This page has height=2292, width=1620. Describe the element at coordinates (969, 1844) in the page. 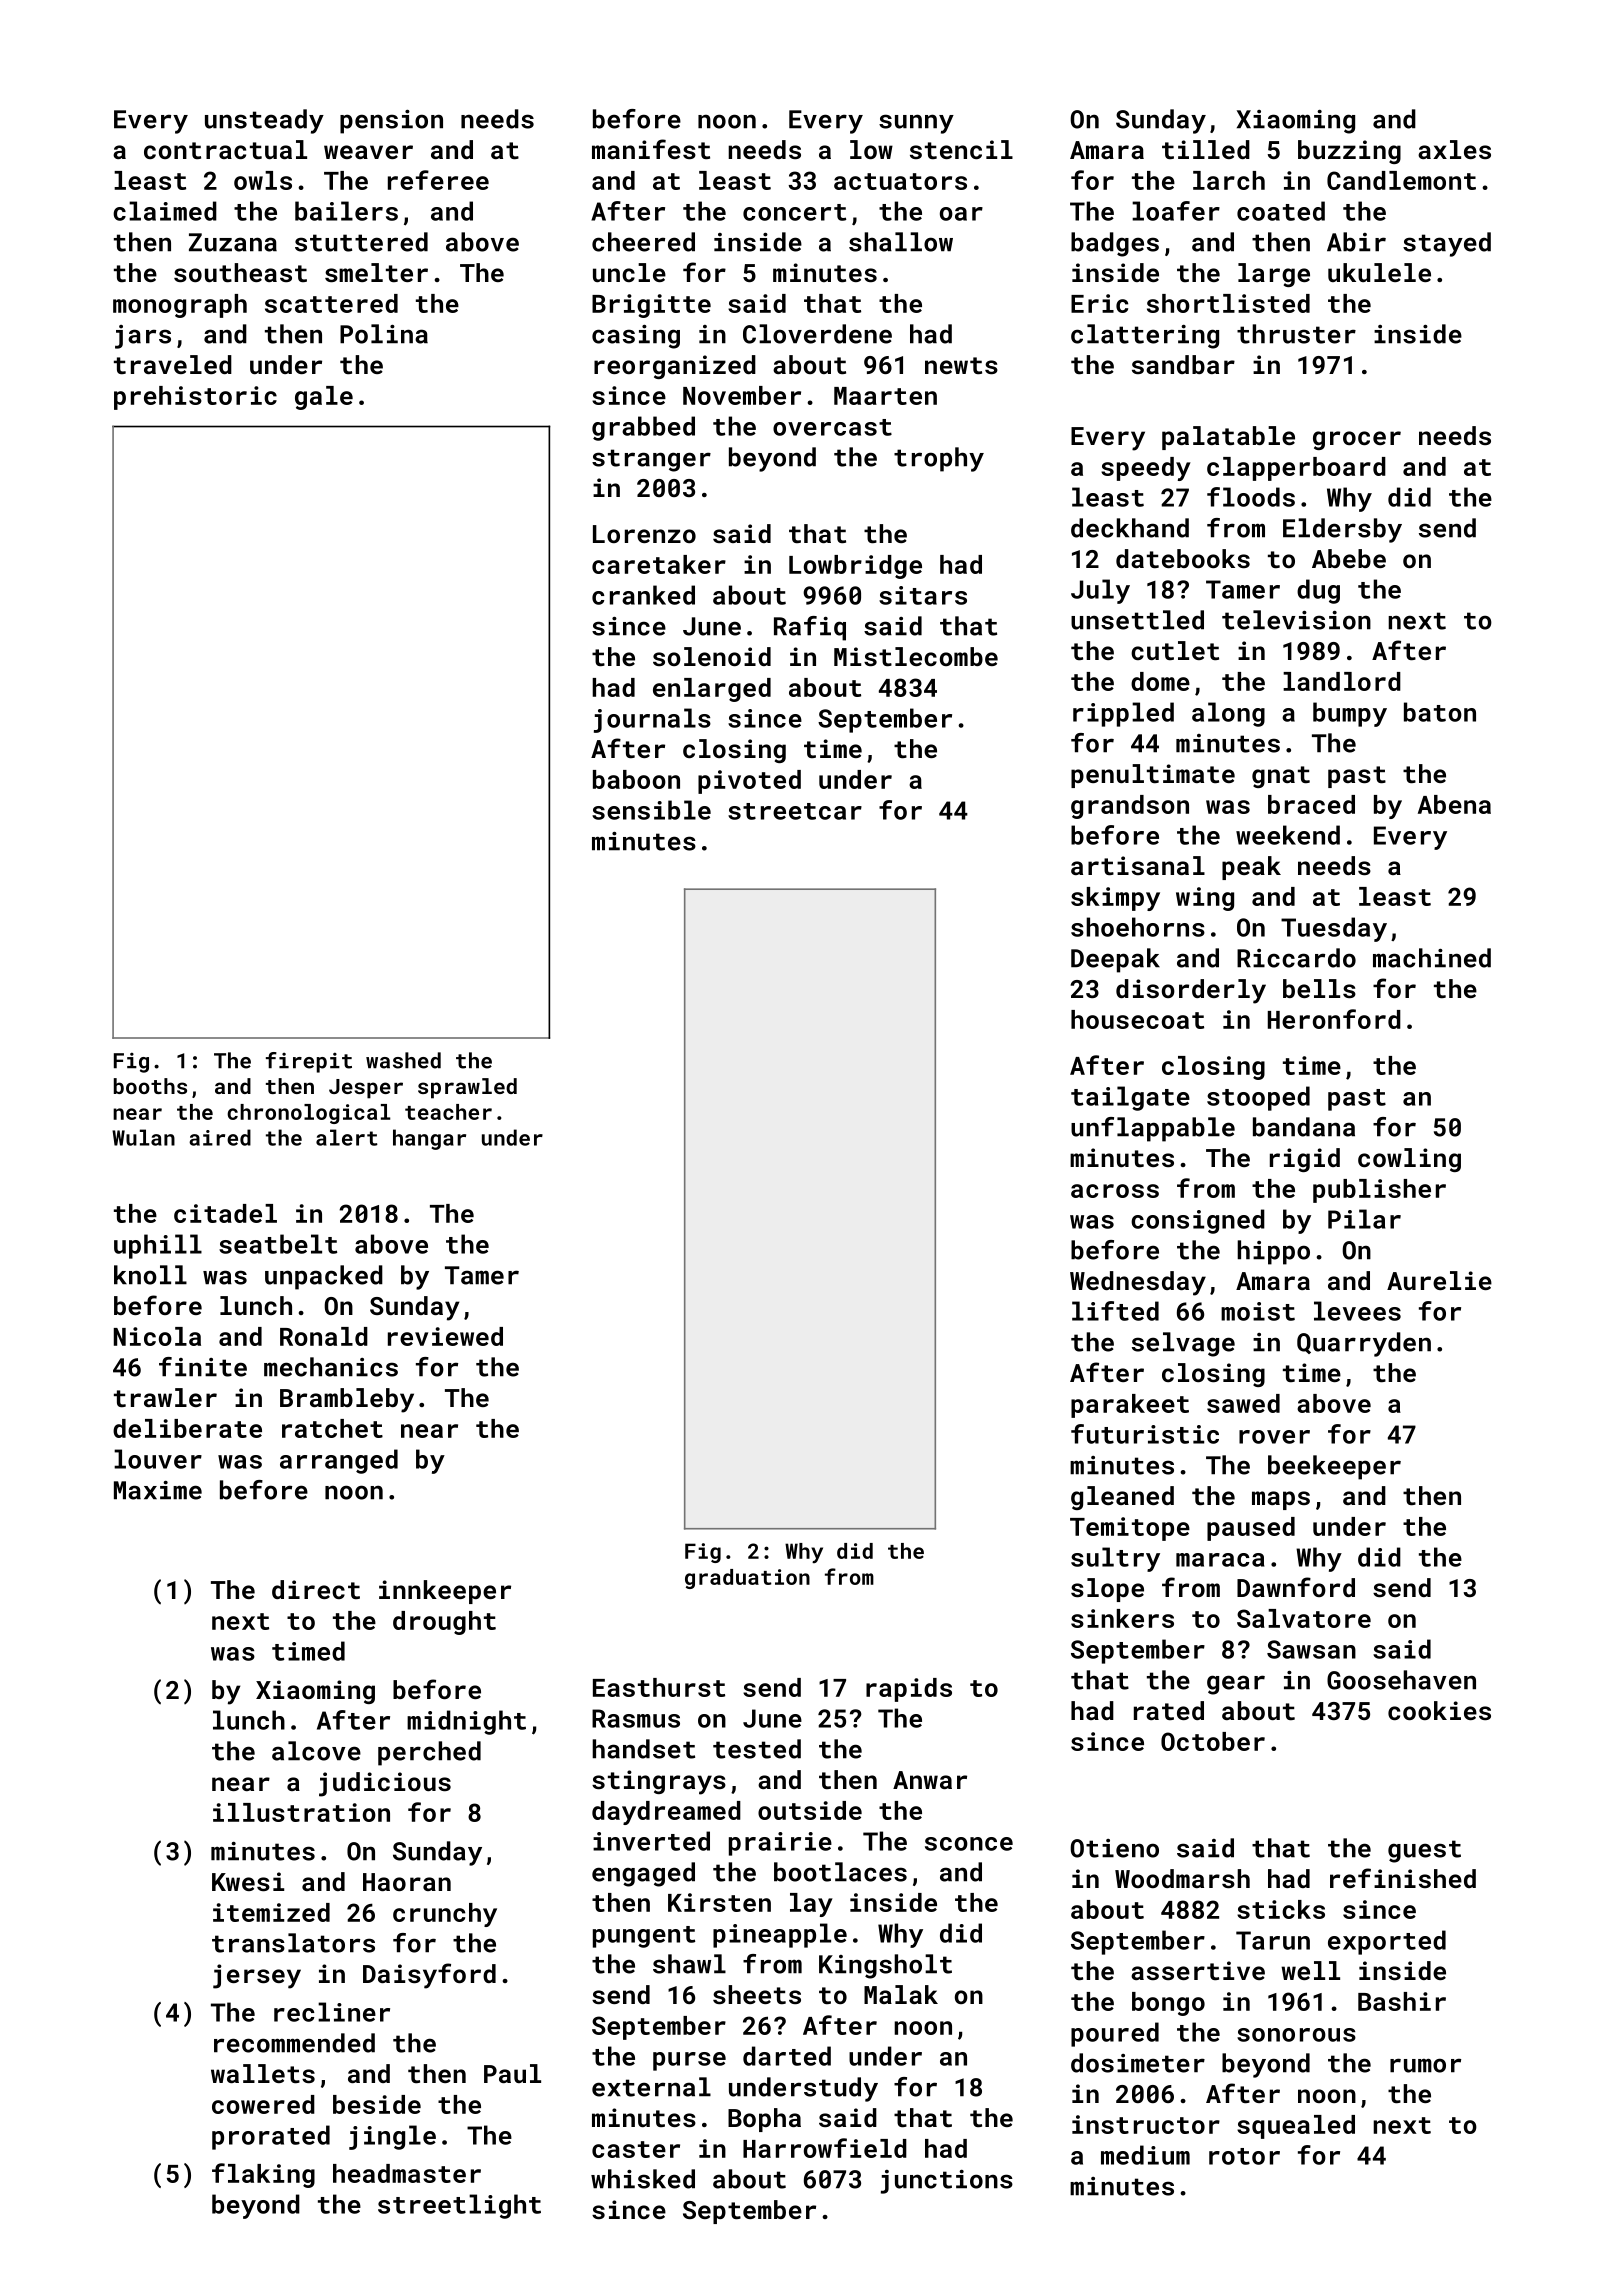

I see `sconce` at that location.
